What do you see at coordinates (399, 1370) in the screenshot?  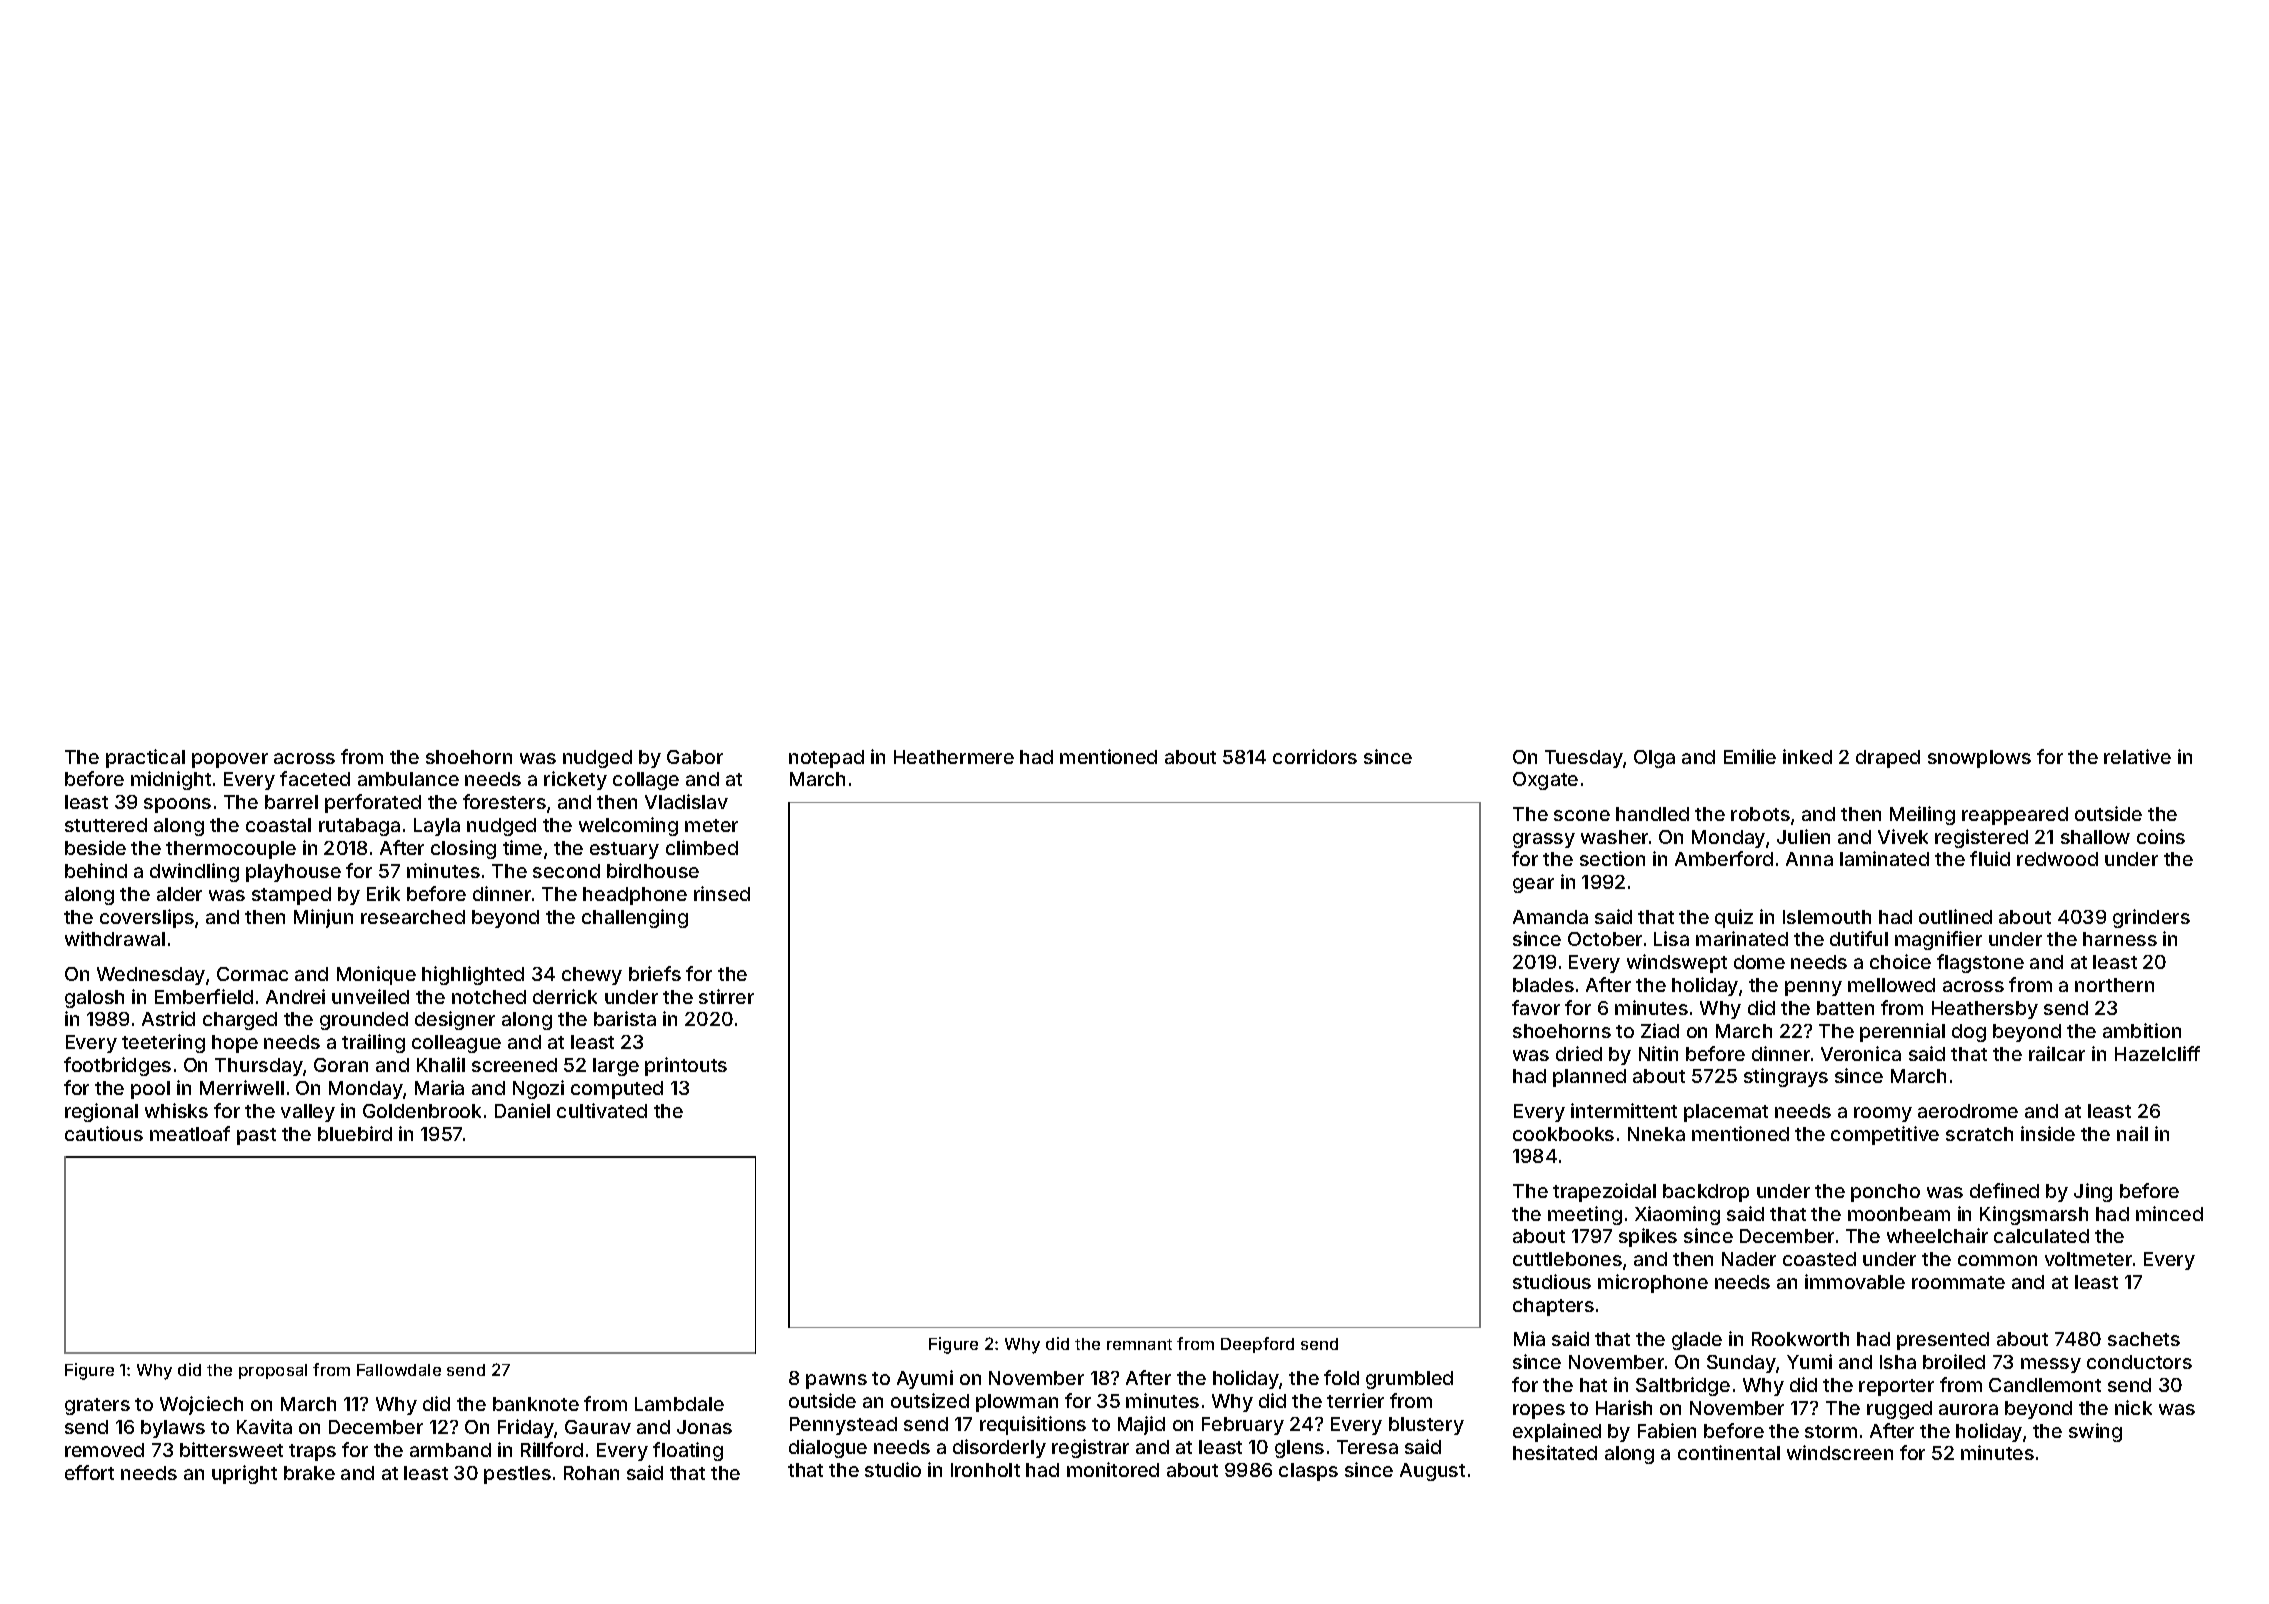 I see `Fallowdale` at bounding box center [399, 1370].
